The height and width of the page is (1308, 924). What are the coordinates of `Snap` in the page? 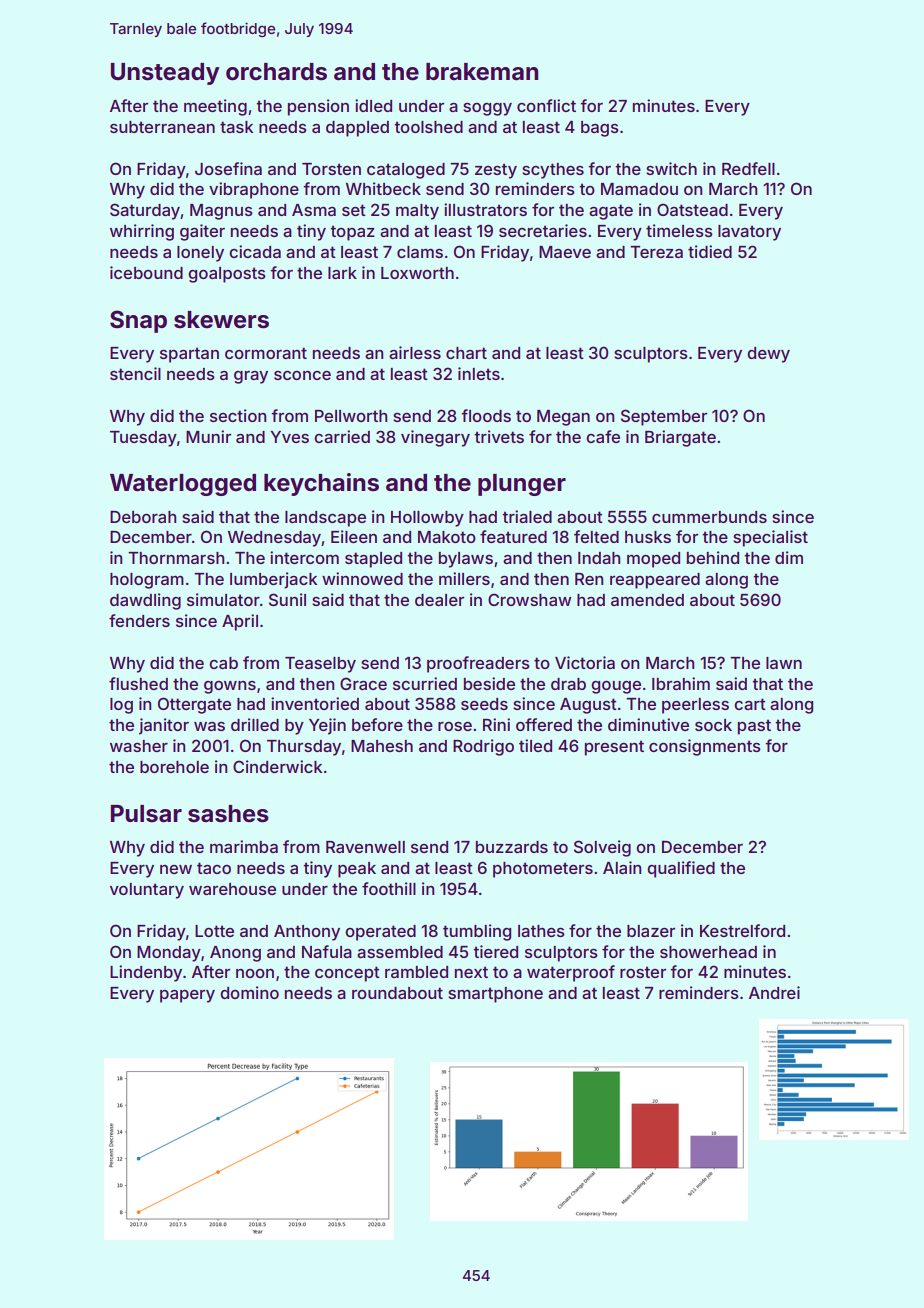 It's located at (138, 321).
